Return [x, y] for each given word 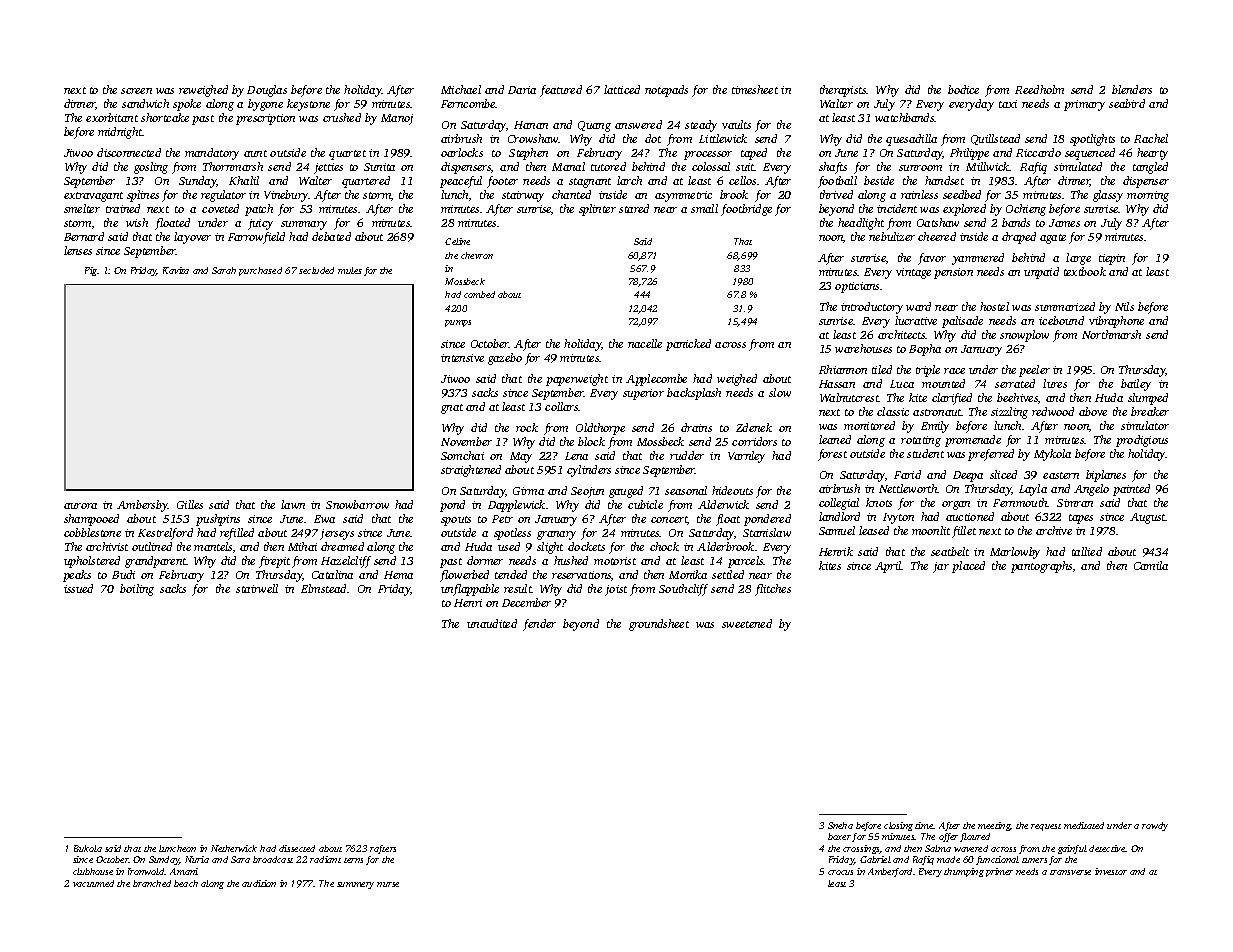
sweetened [747, 623]
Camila [1151, 565]
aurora [80, 506]
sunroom [920, 168]
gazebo [505, 359]
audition [259, 883]
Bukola [88, 848]
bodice [963, 89]
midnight [120, 133]
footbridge [746, 210]
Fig [91, 271]
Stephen [528, 154]
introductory [872, 308]
